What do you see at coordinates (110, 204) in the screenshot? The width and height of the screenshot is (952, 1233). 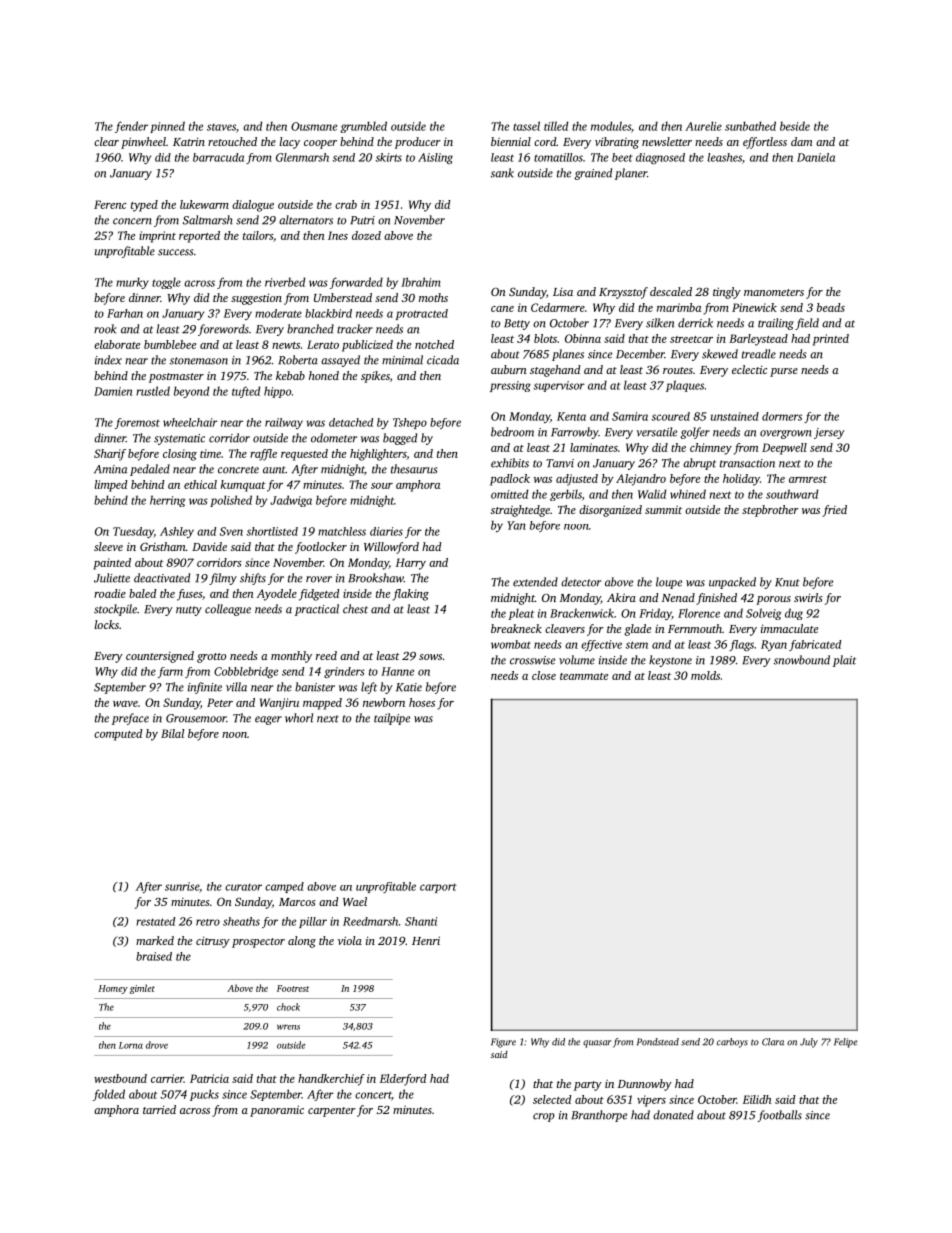 I see `Ferenc` at bounding box center [110, 204].
